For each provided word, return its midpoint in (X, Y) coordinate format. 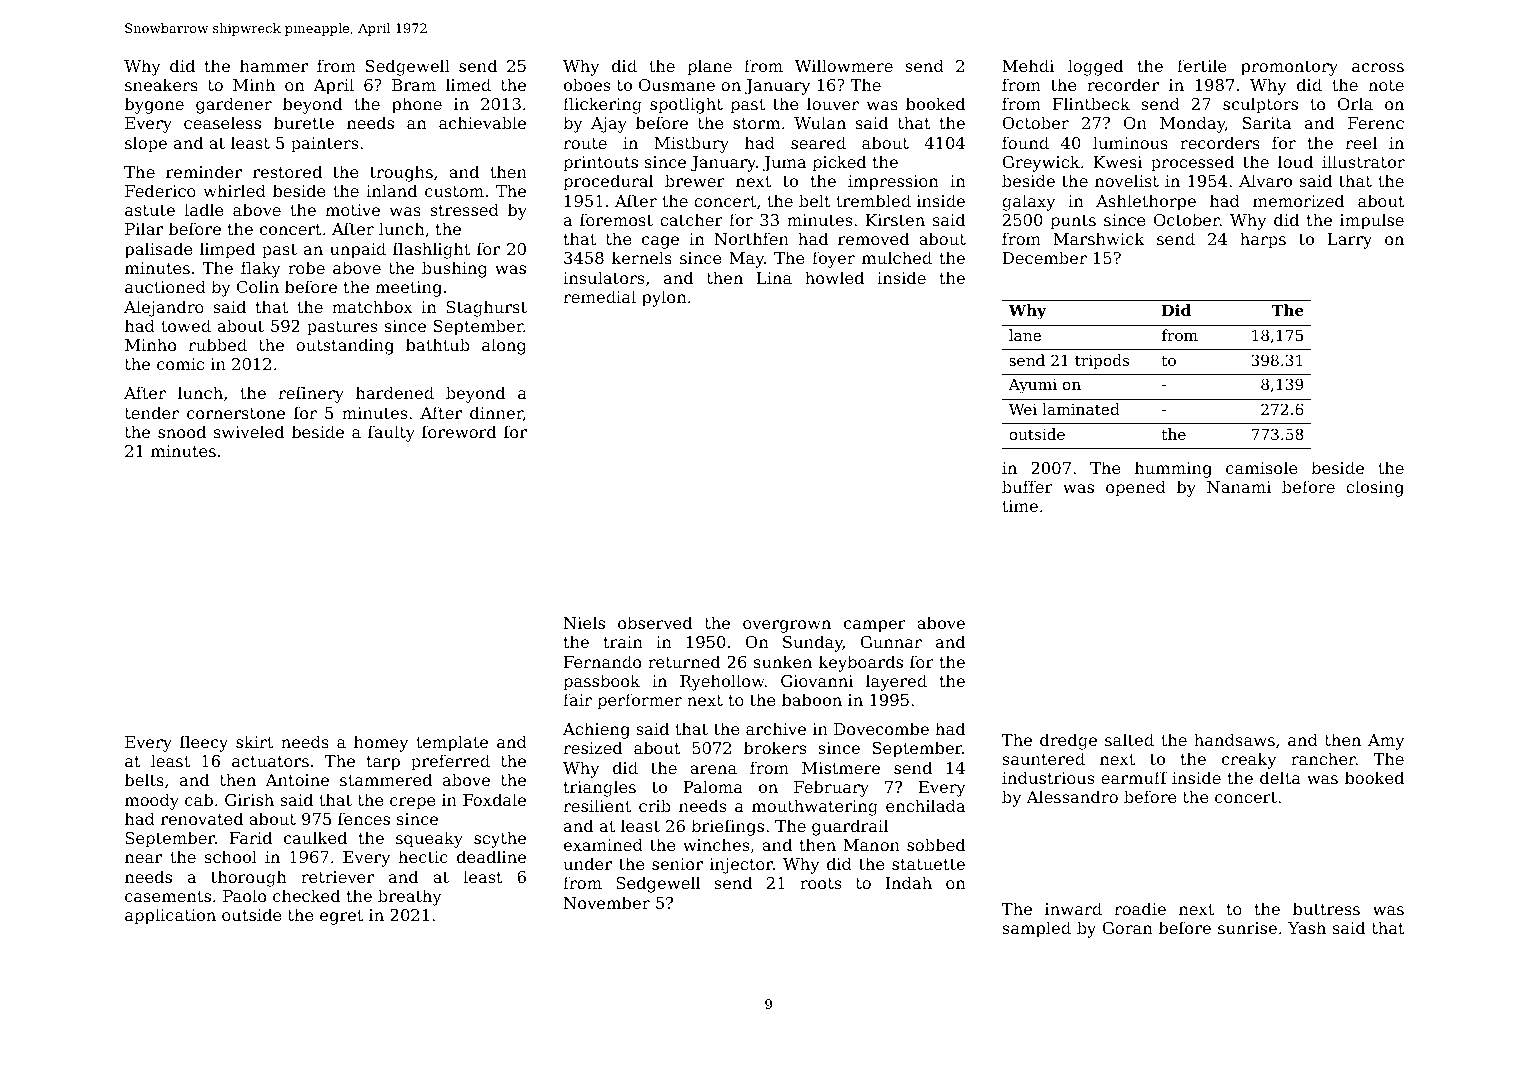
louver (833, 103)
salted (1129, 739)
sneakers (161, 84)
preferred (450, 762)
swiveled (249, 431)
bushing (454, 269)
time (1020, 506)
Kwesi (1118, 162)
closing (1375, 488)
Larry (1349, 241)
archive (776, 728)
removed (873, 238)
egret (341, 917)
